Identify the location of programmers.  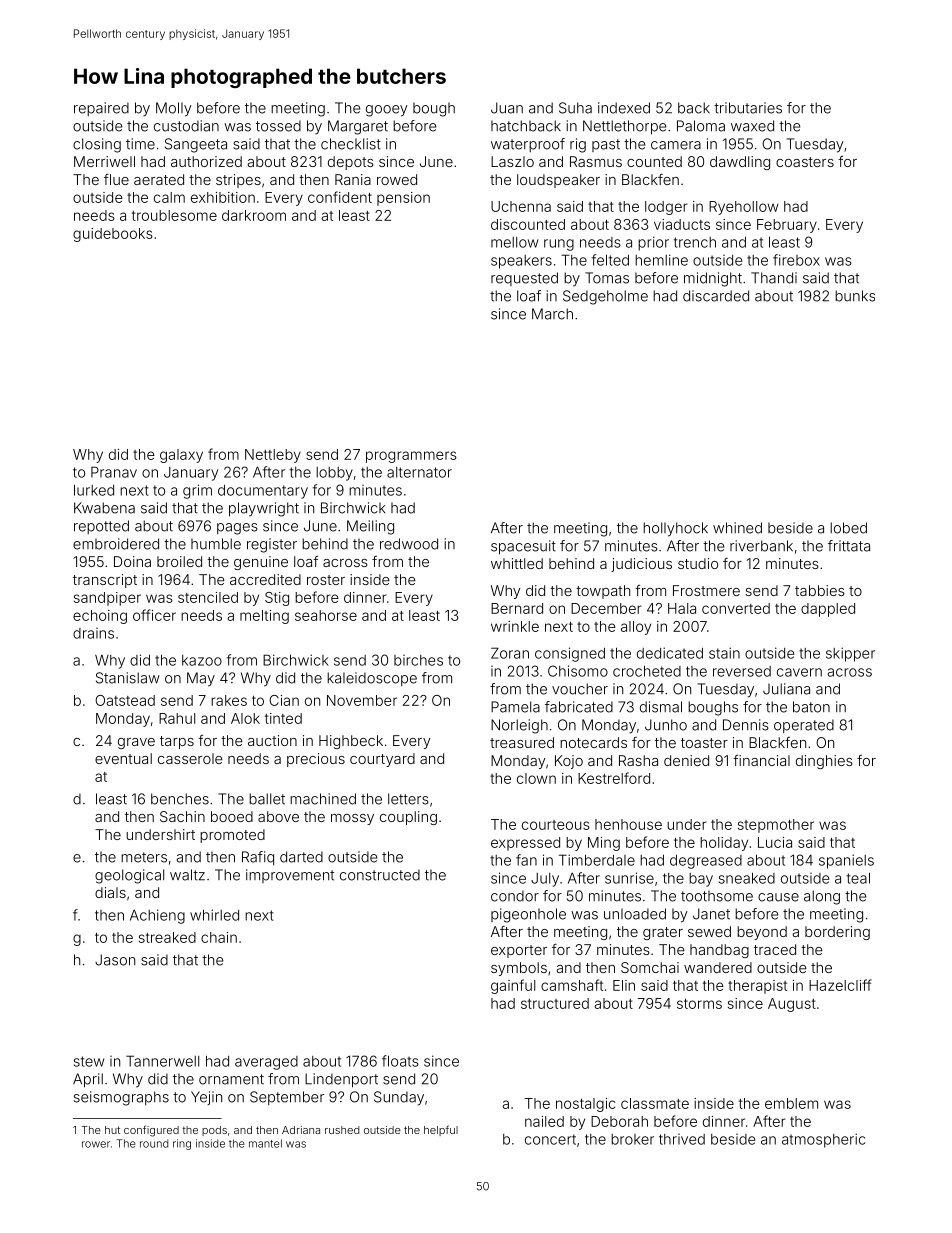
(411, 457).
